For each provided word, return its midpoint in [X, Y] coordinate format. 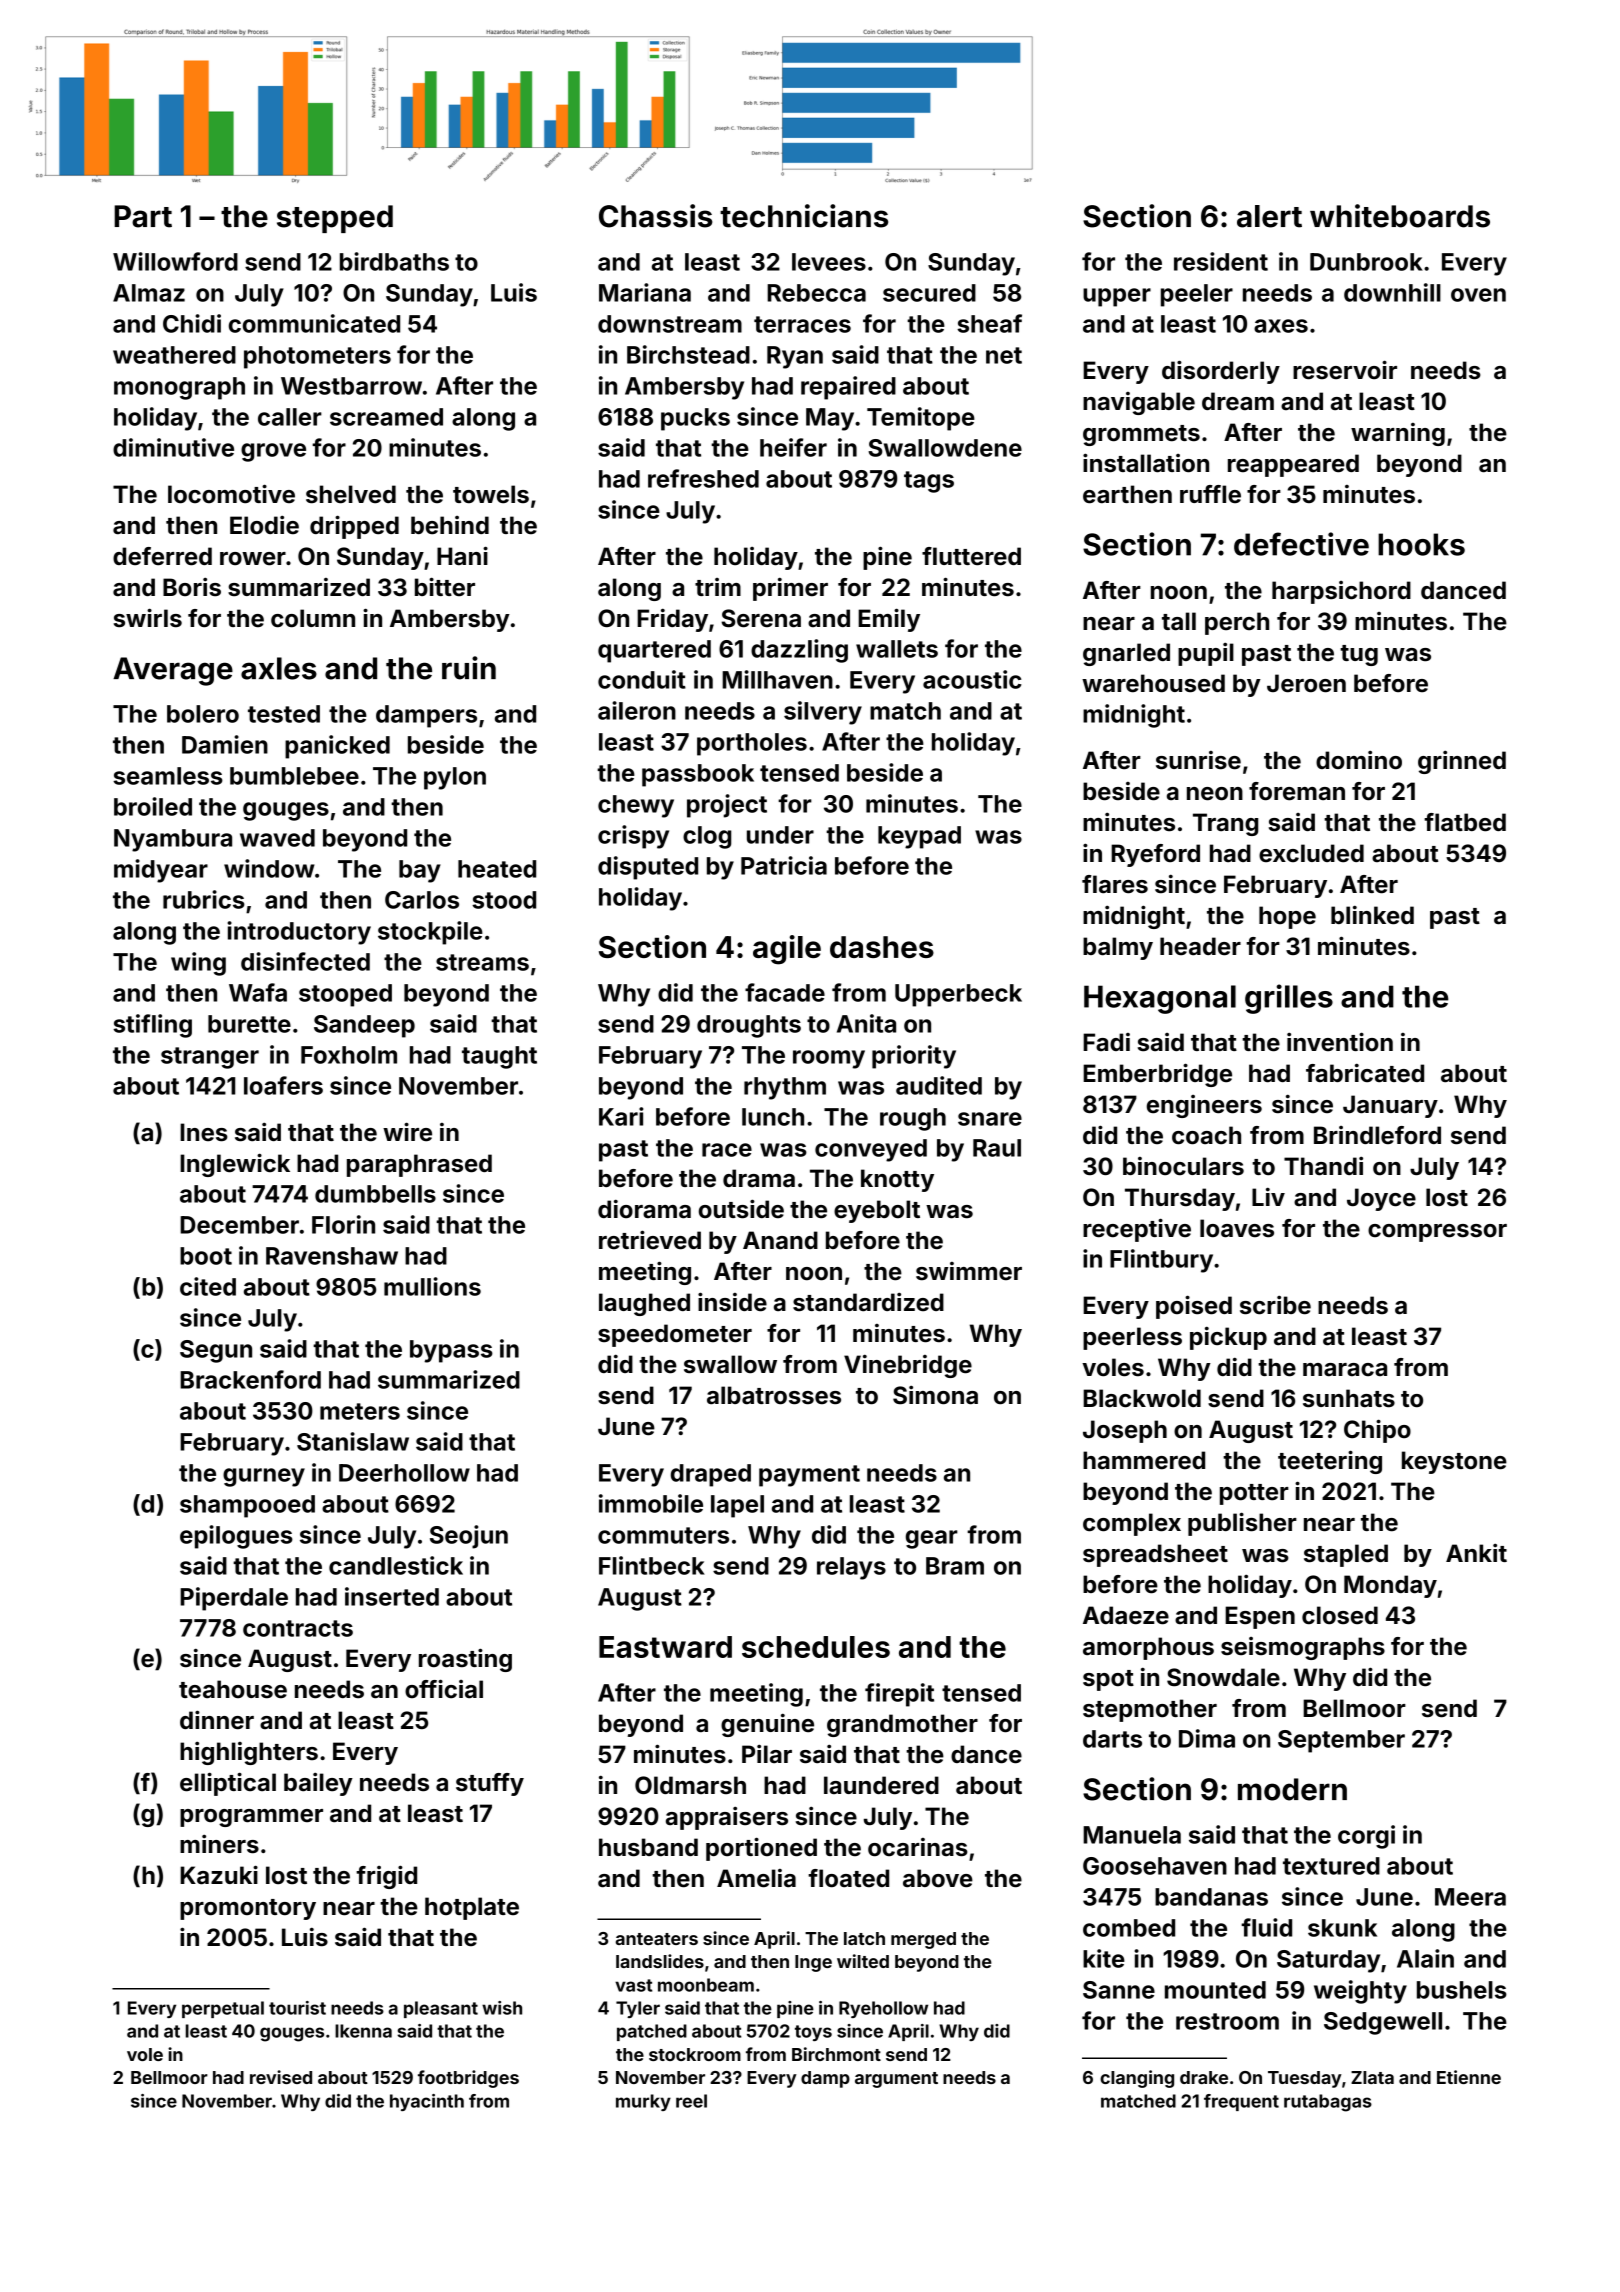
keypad [919, 837]
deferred [162, 556]
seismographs [1303, 1648]
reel [691, 2101]
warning [1398, 434]
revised [281, 2077]
